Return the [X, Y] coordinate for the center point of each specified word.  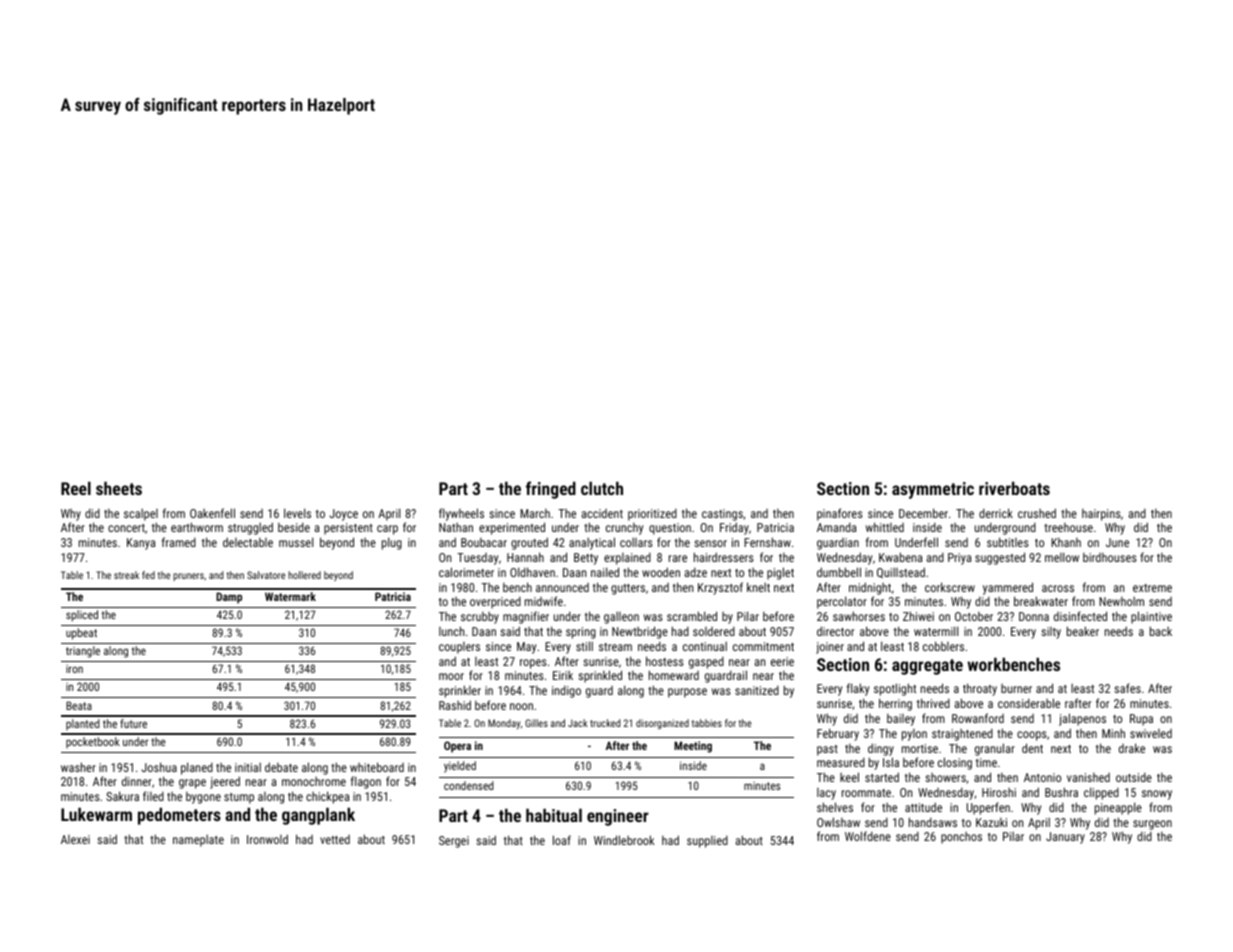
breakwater [1041, 601]
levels [297, 513]
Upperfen [988, 808]
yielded [460, 767]
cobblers [943, 646]
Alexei [75, 839]
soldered [714, 631]
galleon [621, 618]
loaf [562, 840]
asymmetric [933, 490]
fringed [551, 490]
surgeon [1152, 825]
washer [78, 767]
